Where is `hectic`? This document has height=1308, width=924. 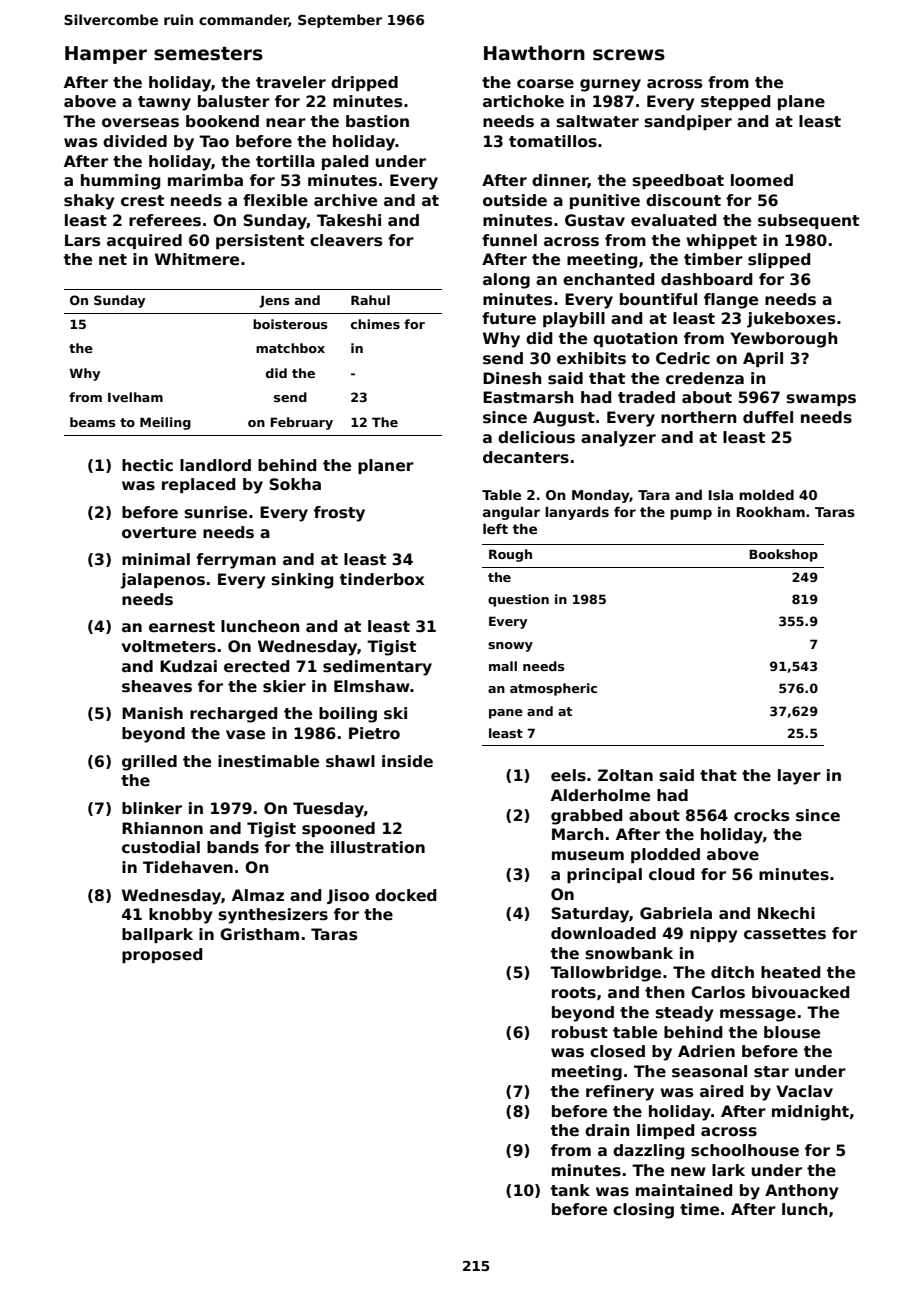 hectic is located at coordinates (147, 465).
